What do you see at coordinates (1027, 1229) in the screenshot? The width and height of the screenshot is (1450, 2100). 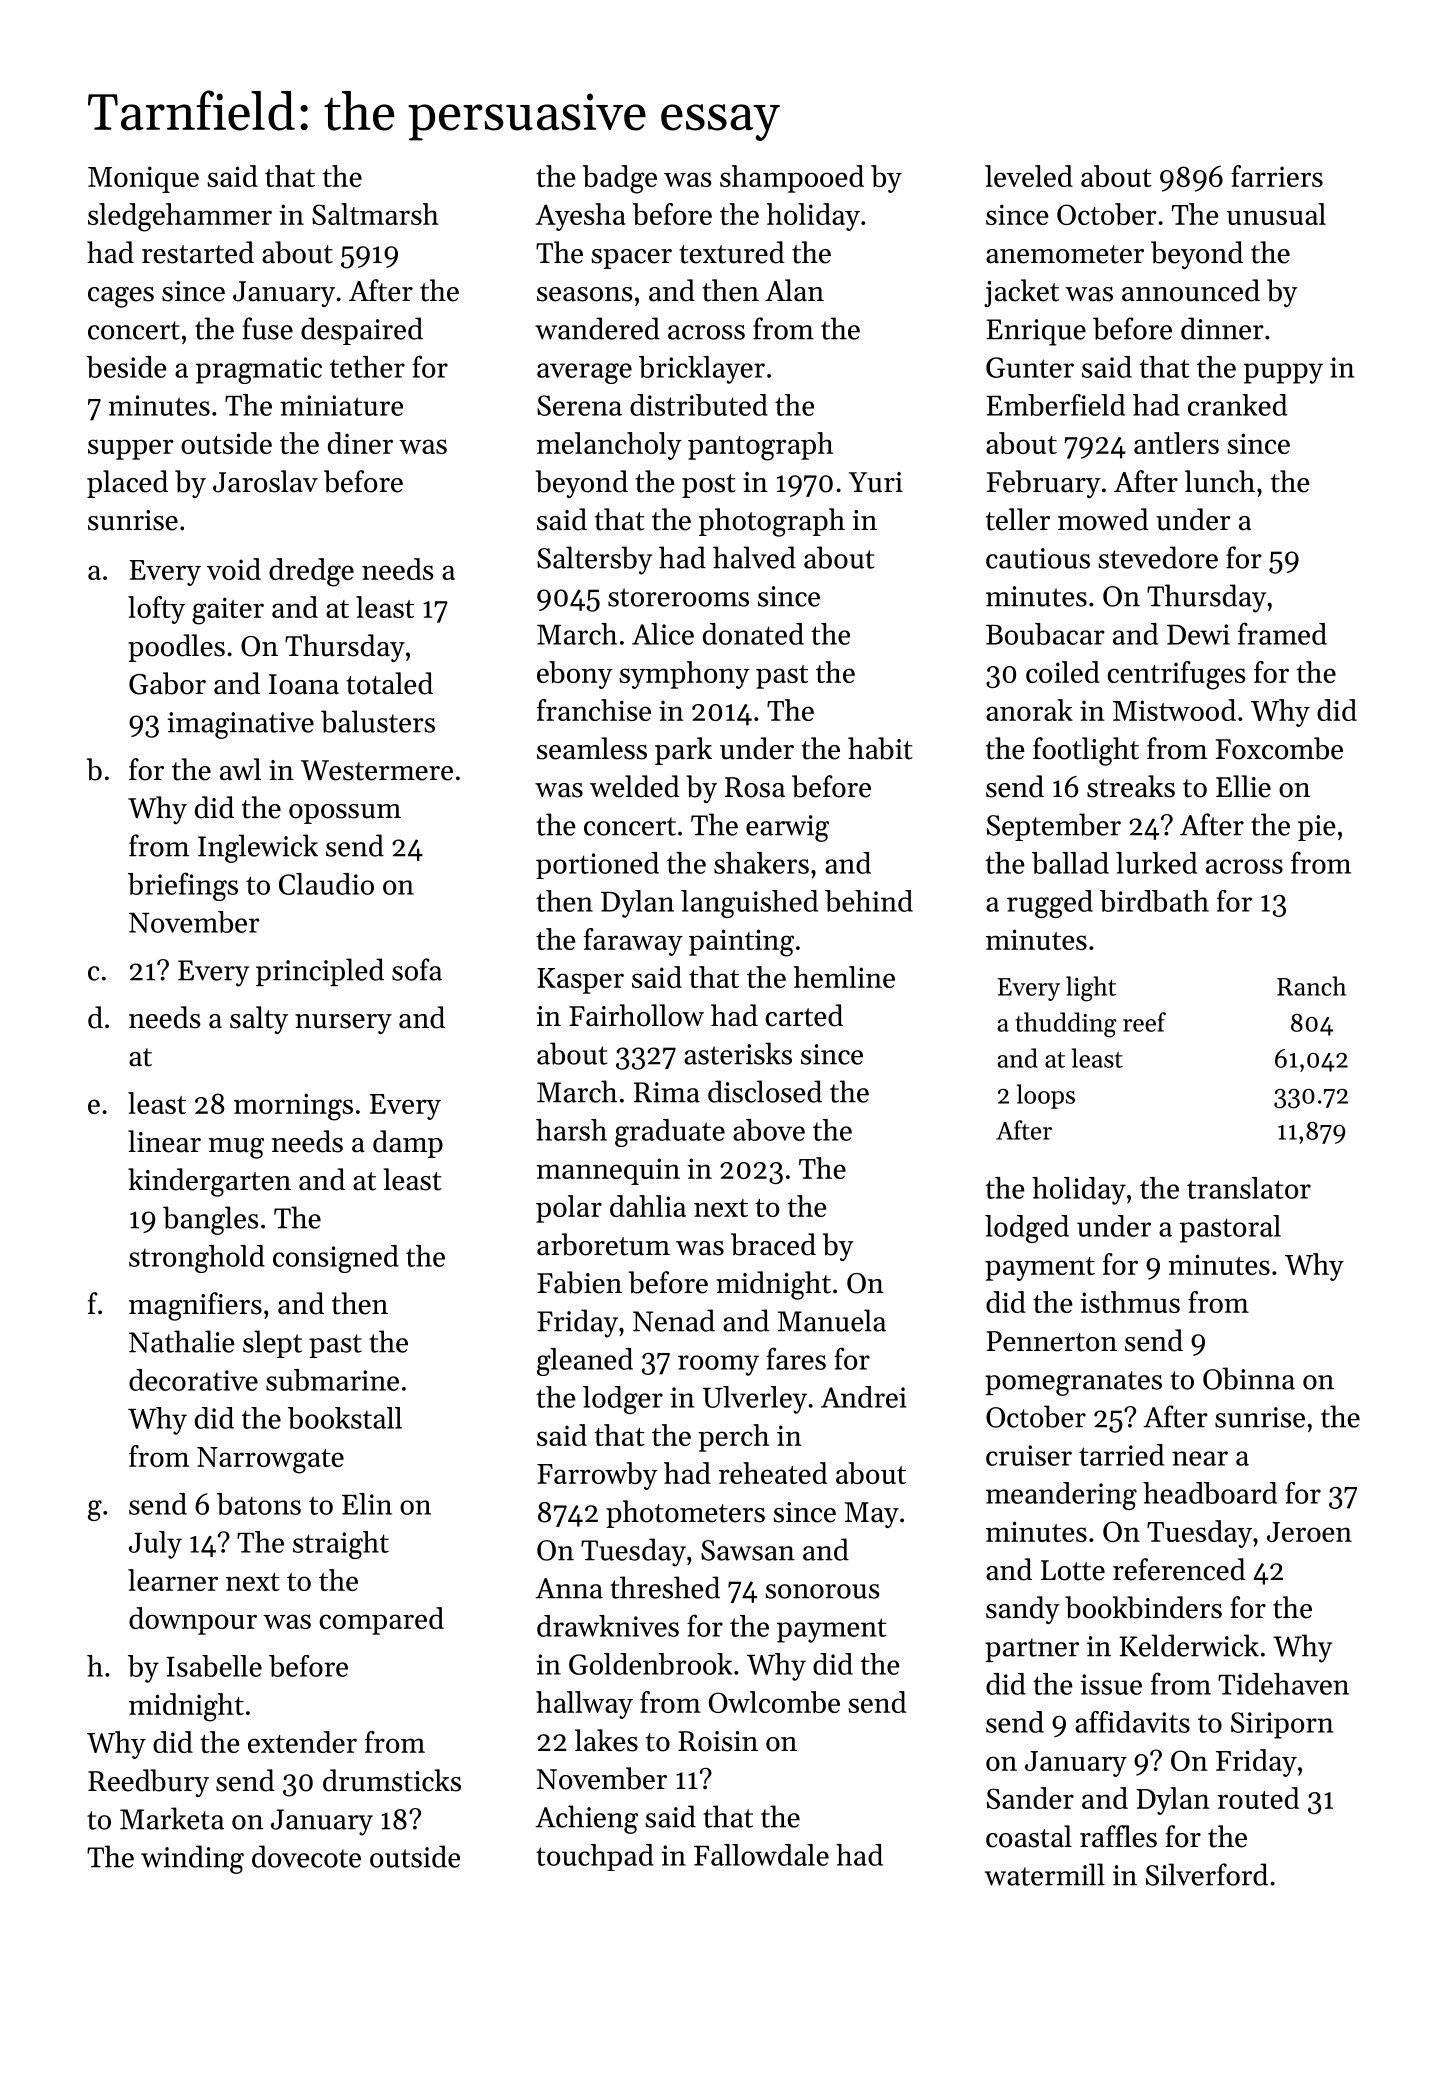 I see `lodged` at bounding box center [1027, 1229].
